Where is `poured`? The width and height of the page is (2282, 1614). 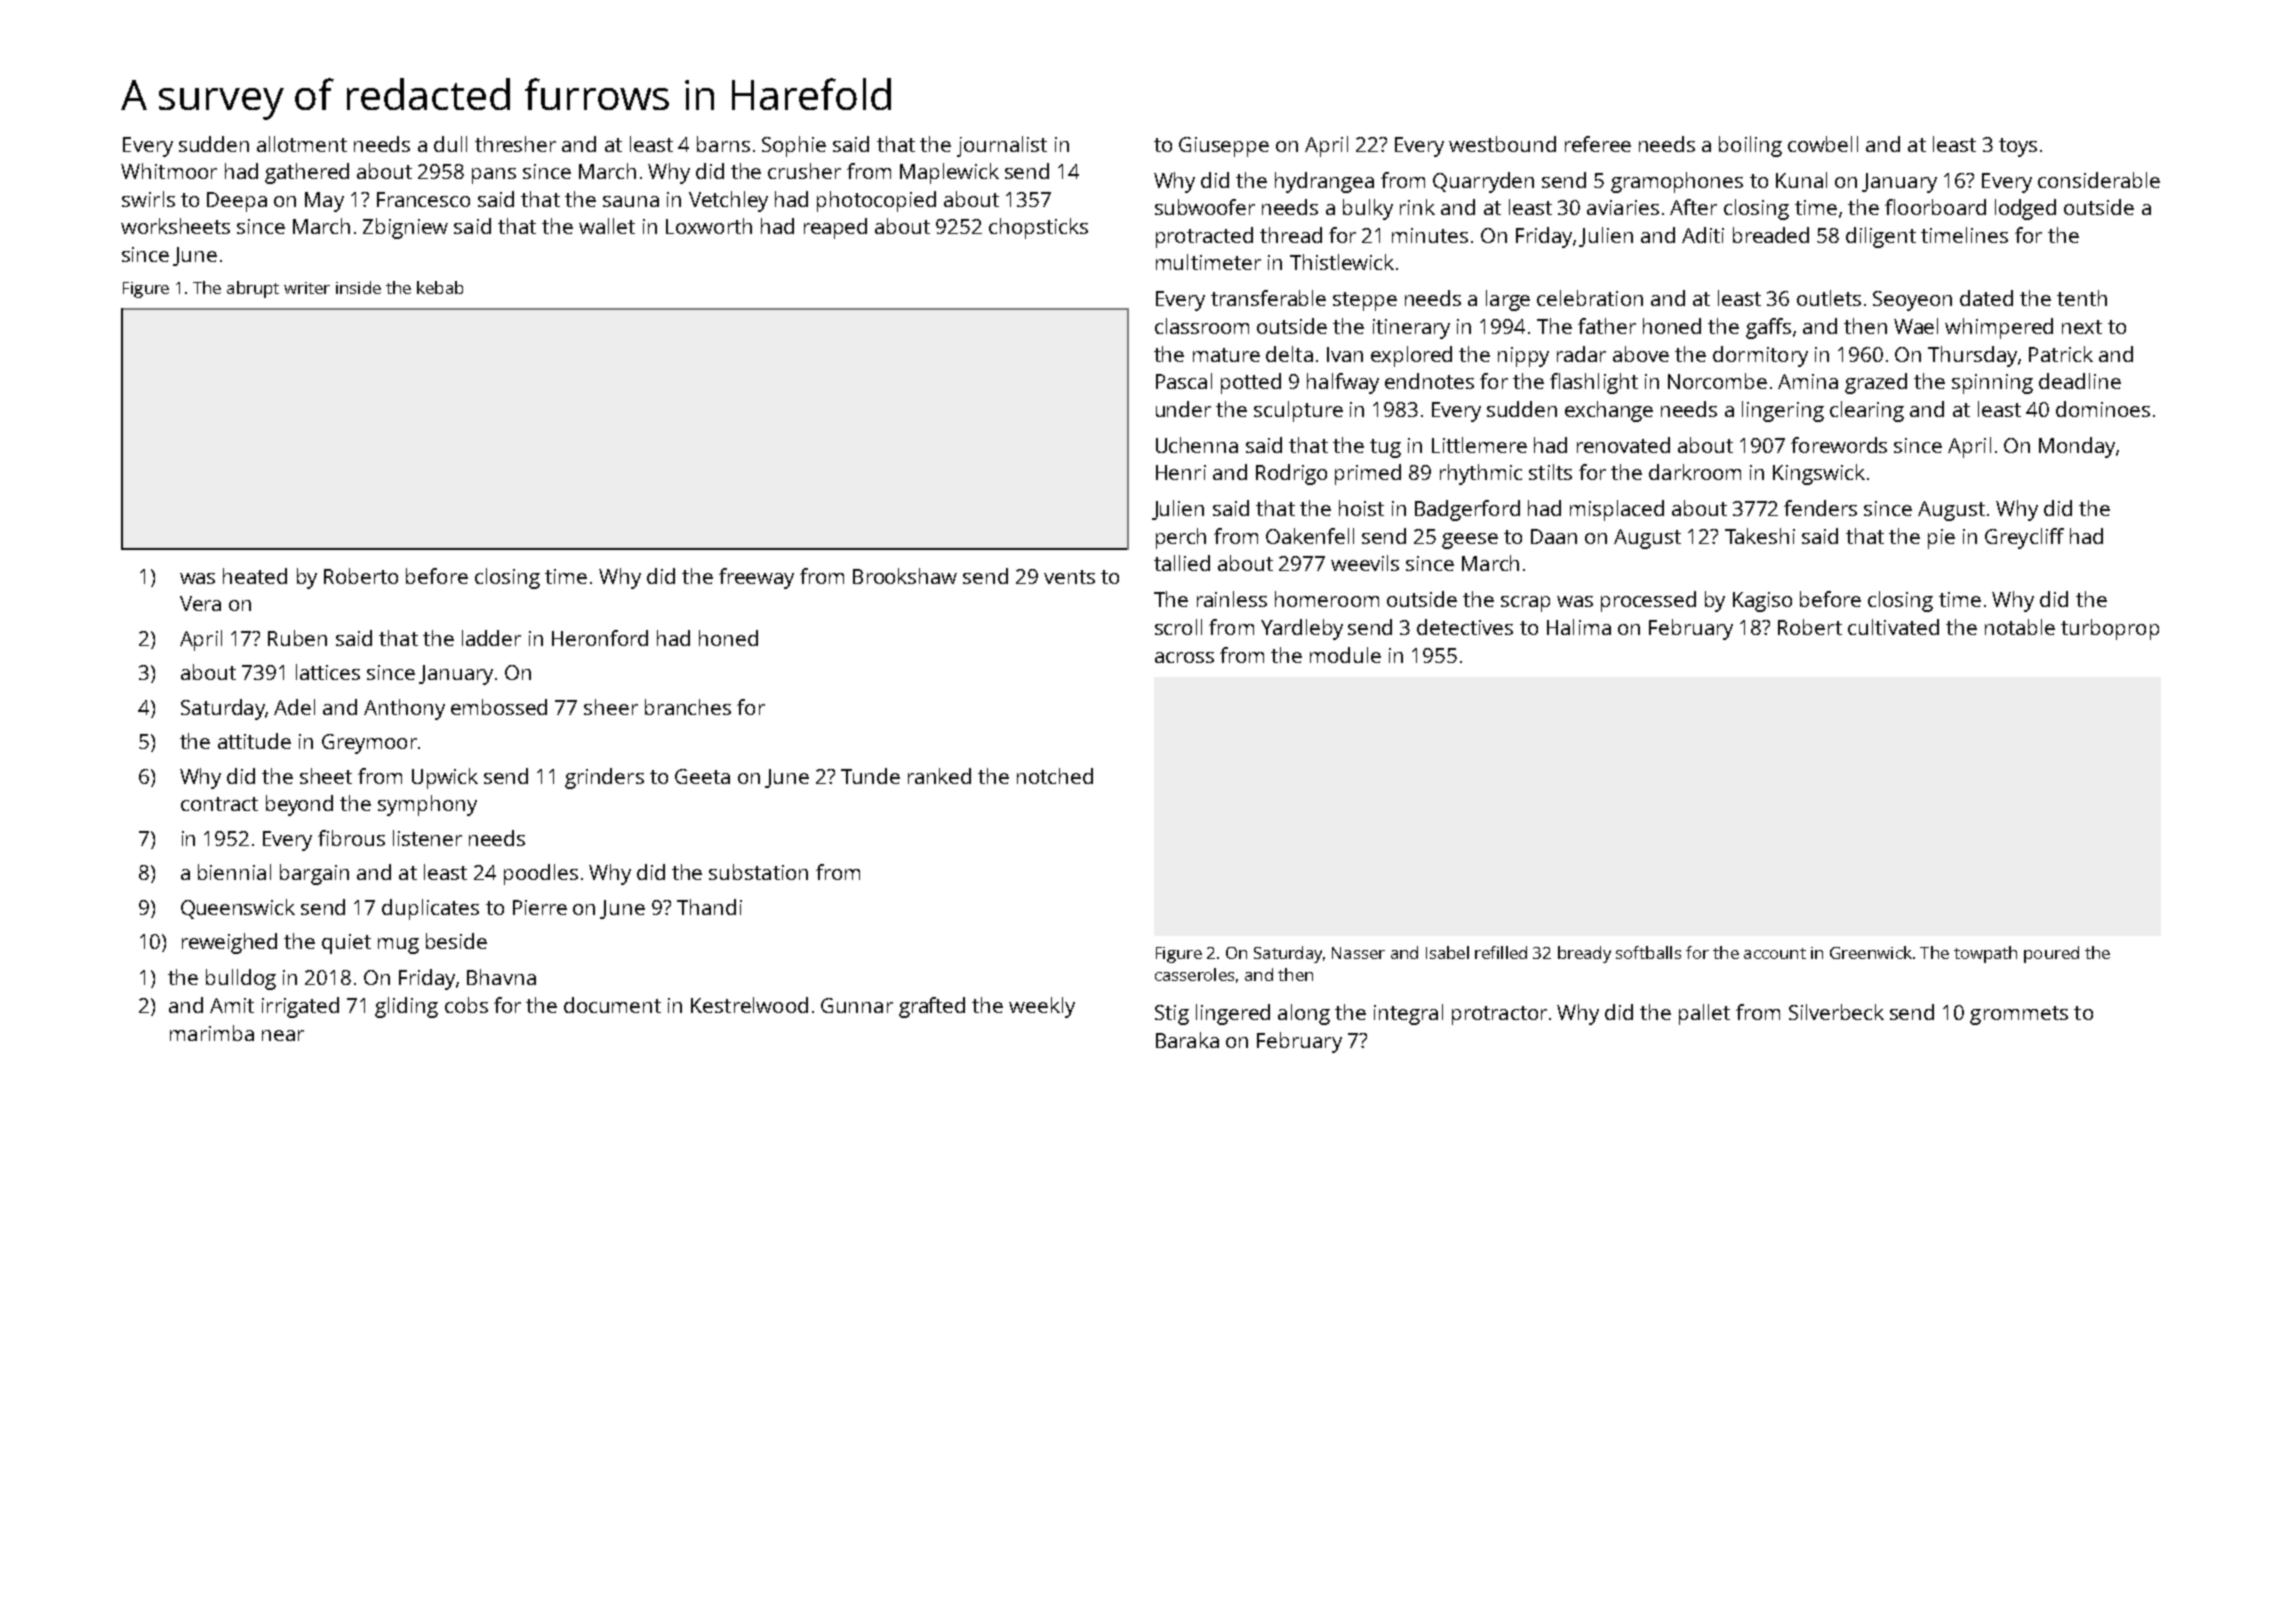 poured is located at coordinates (2051, 954).
